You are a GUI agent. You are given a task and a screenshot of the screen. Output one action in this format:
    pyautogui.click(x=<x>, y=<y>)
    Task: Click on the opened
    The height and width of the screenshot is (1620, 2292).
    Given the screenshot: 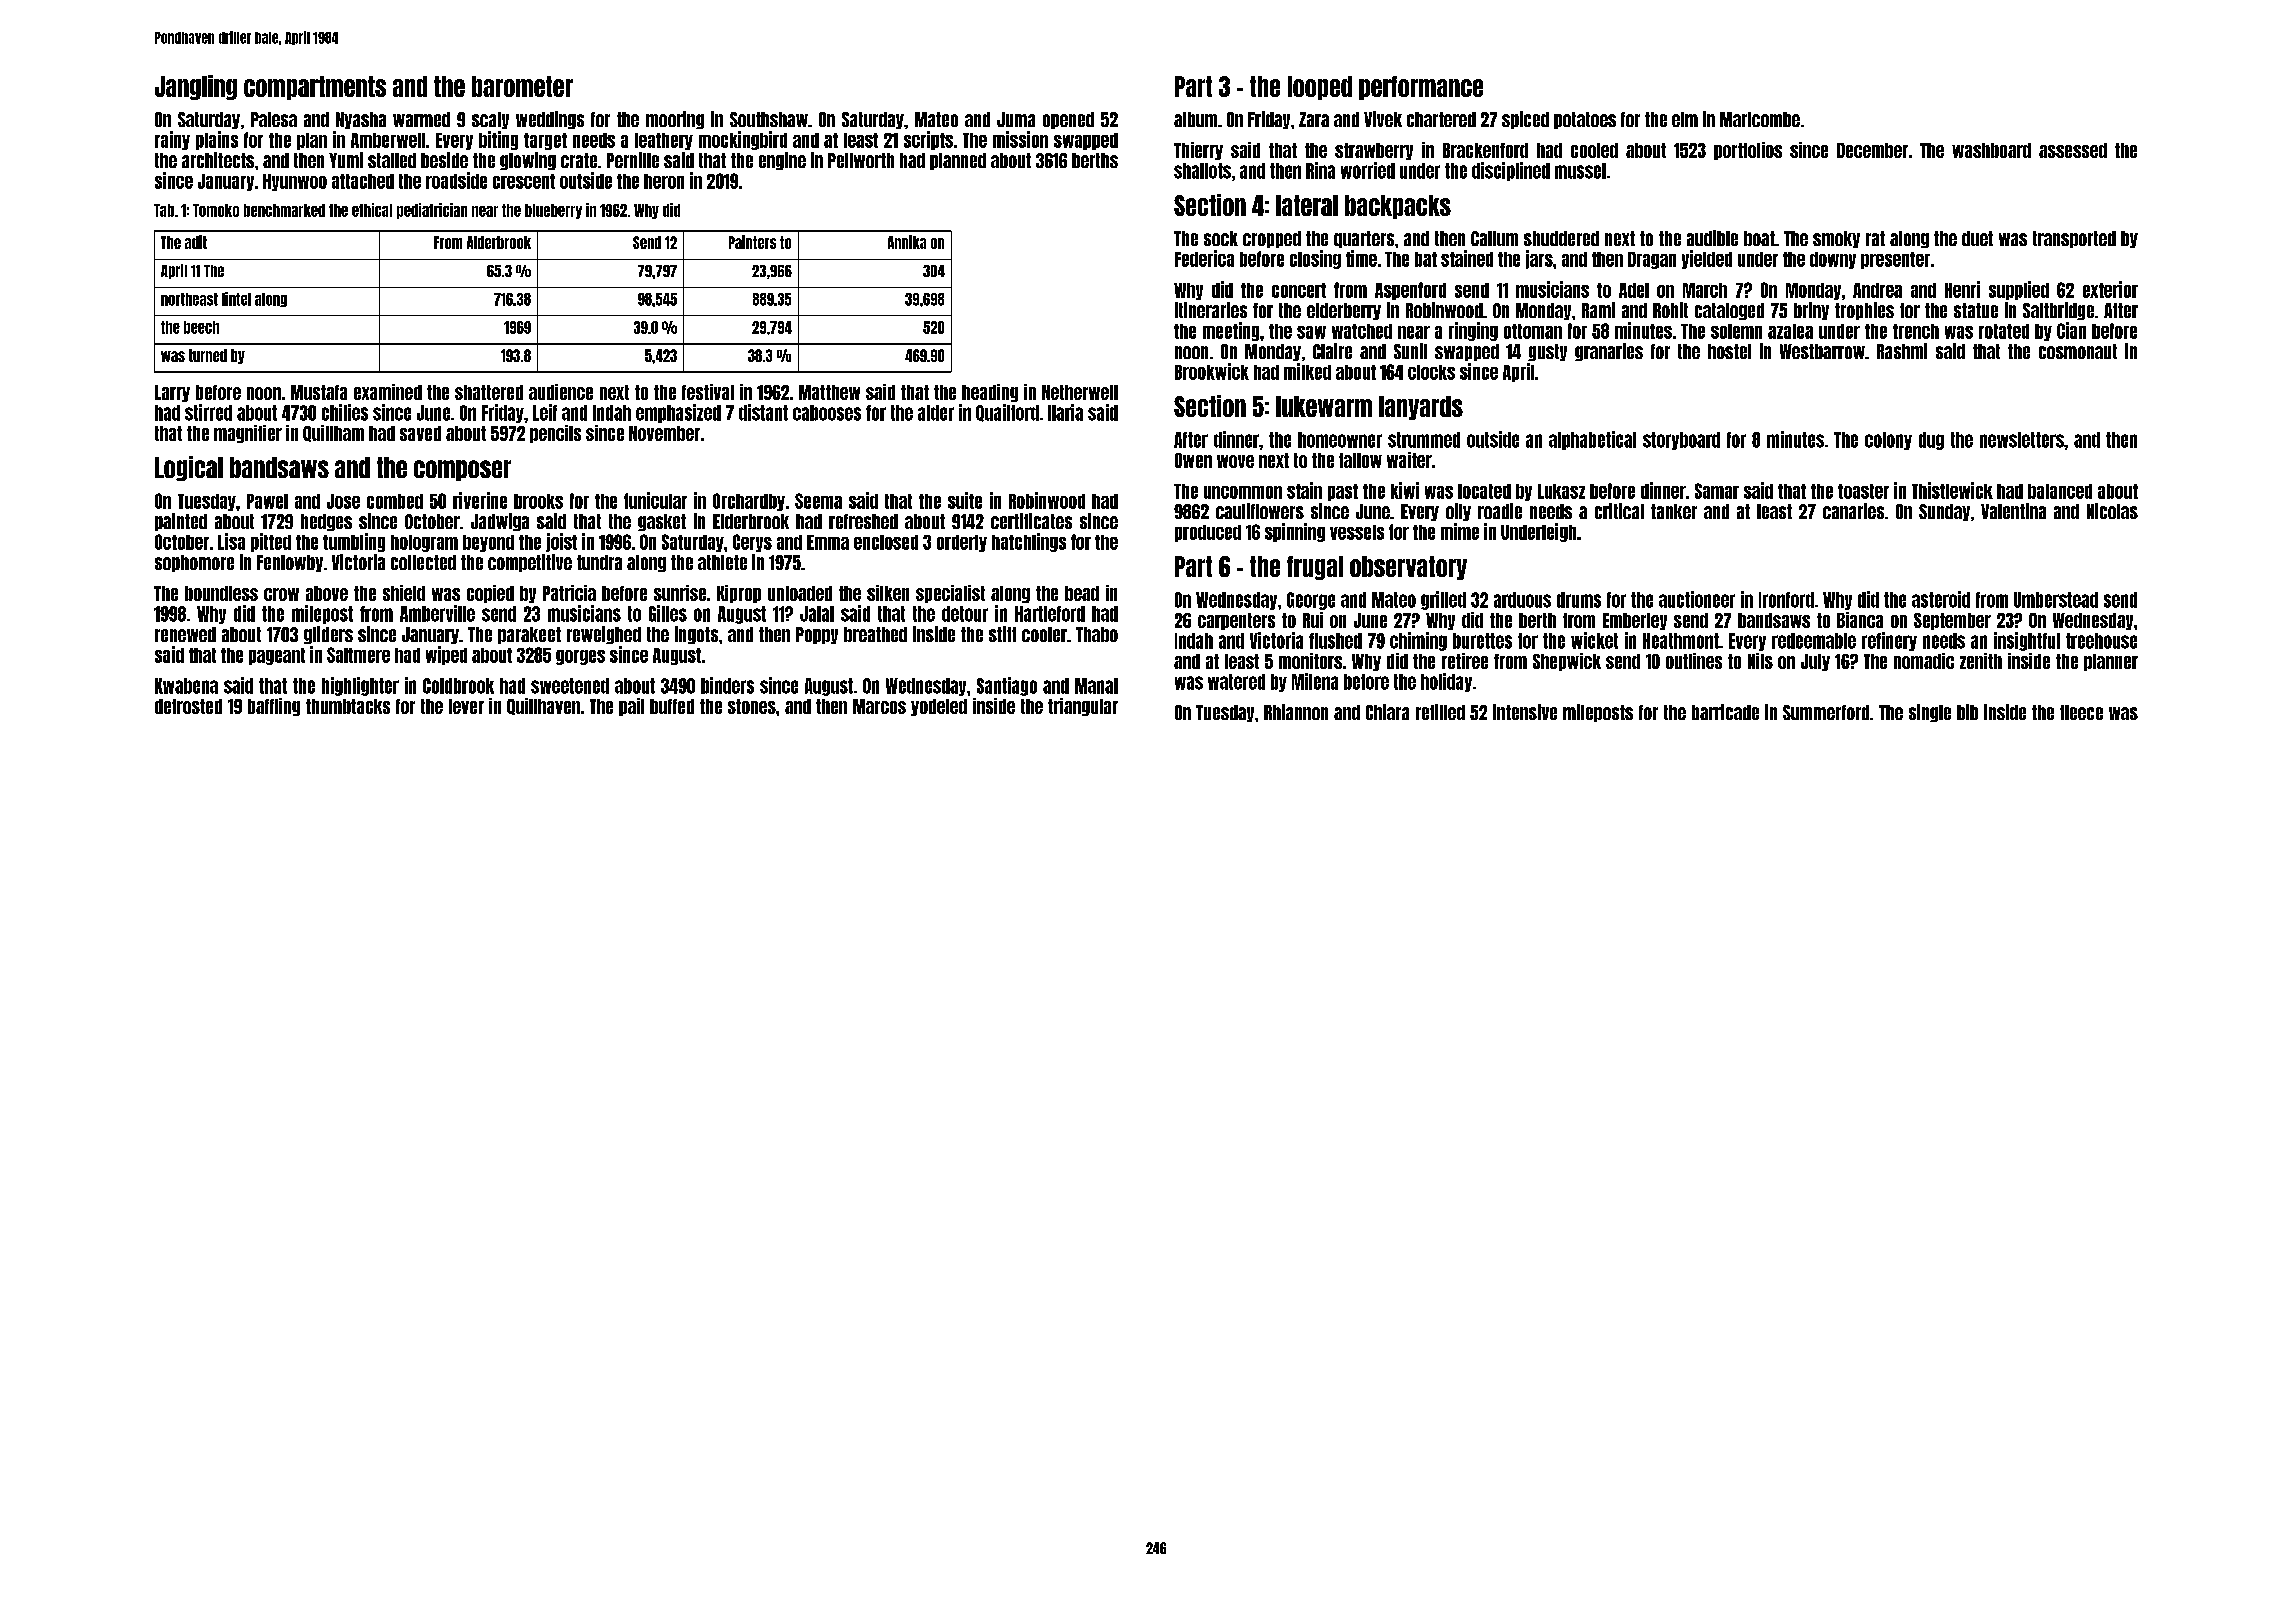 What is the action you would take?
    pyautogui.click(x=1068, y=120)
